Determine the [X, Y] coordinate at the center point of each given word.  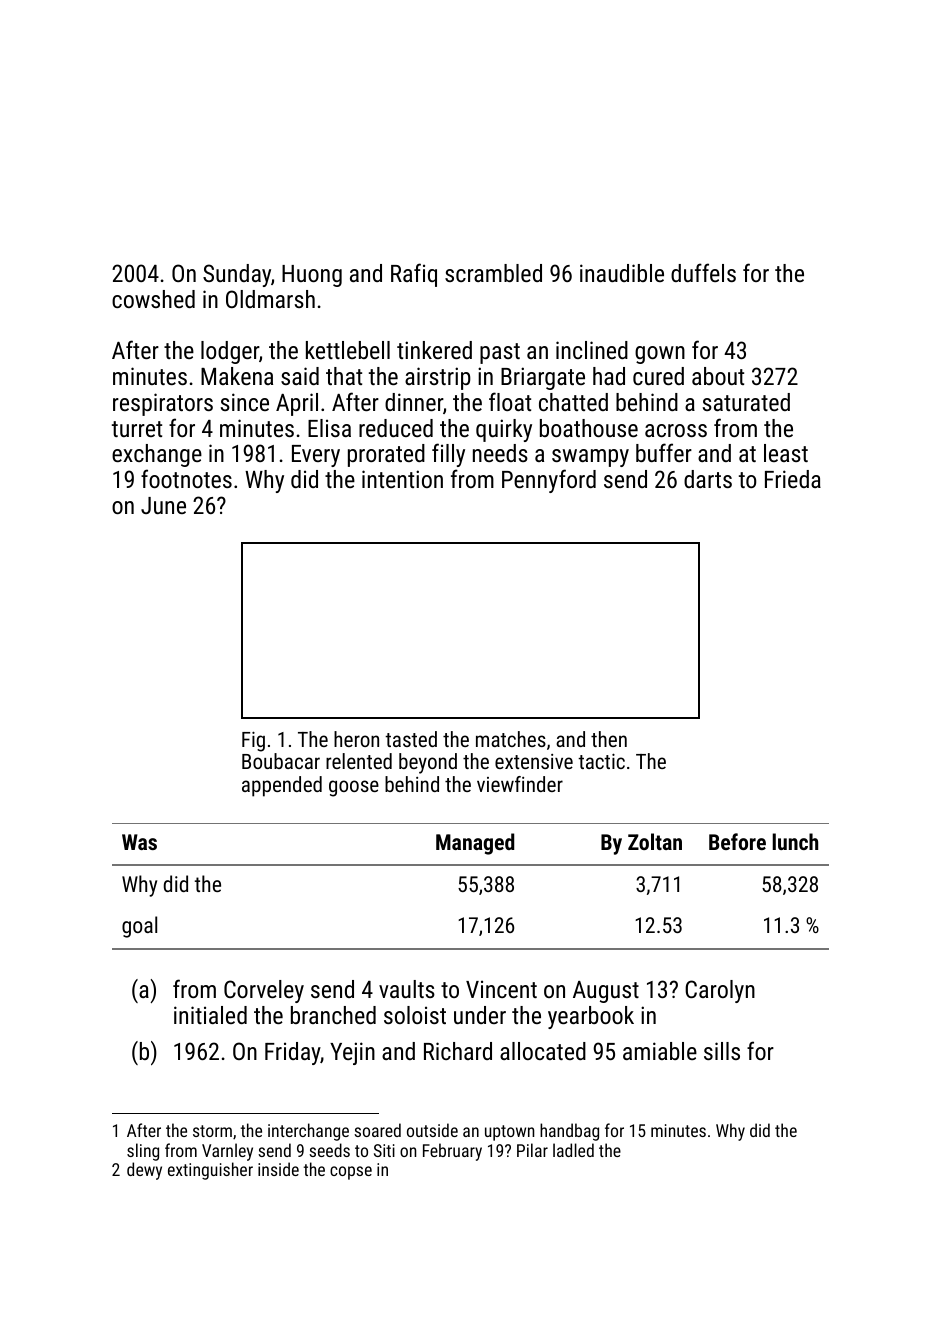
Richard [458, 1051]
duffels [703, 272]
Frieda [793, 479]
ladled [573, 1150]
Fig [253, 741]
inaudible [622, 273]
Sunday [237, 275]
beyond [428, 763]
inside [278, 1169]
